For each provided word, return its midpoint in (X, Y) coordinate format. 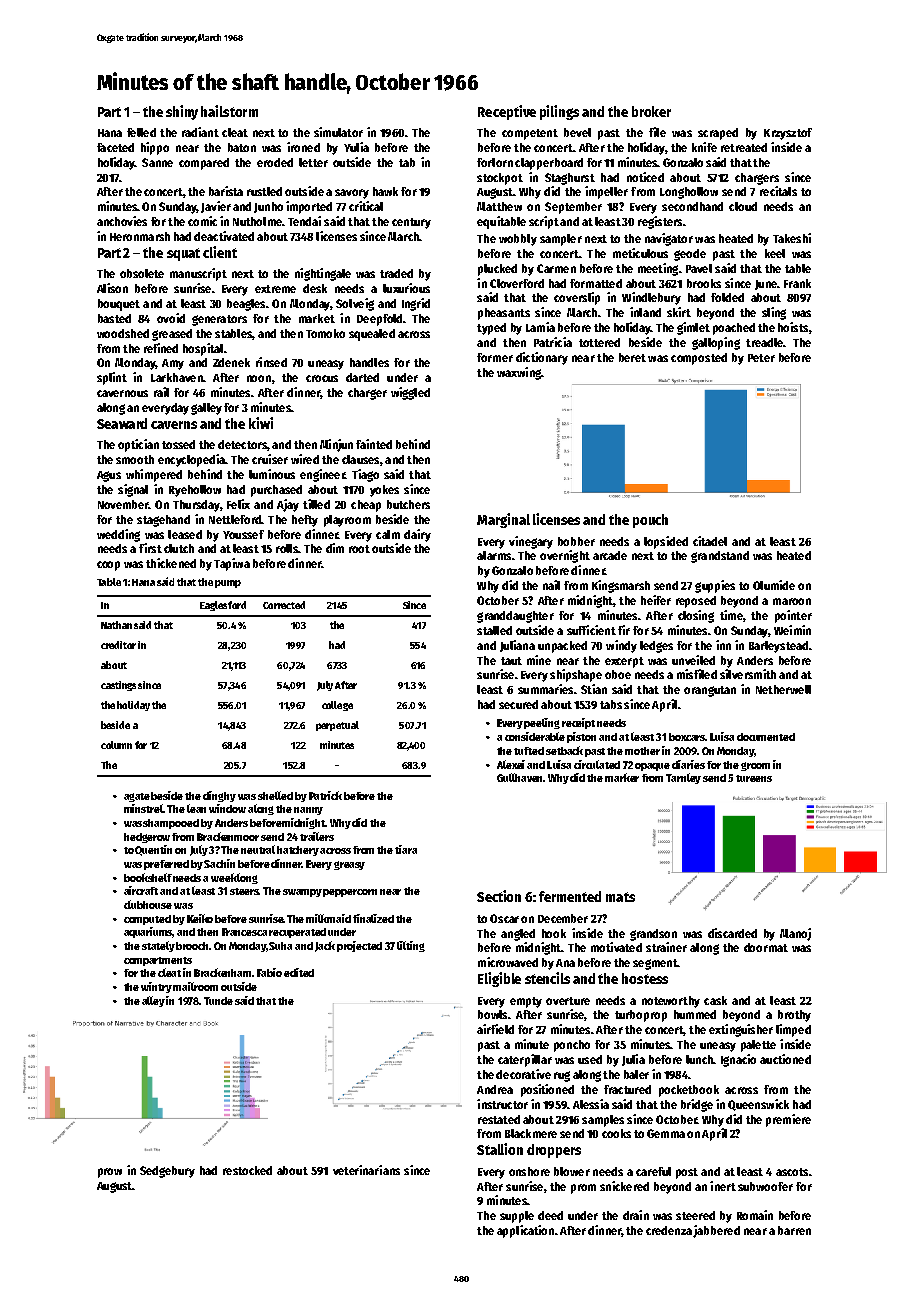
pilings (559, 112)
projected (359, 946)
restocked (247, 1170)
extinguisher (741, 1030)
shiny (182, 112)
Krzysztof (788, 134)
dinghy (219, 796)
